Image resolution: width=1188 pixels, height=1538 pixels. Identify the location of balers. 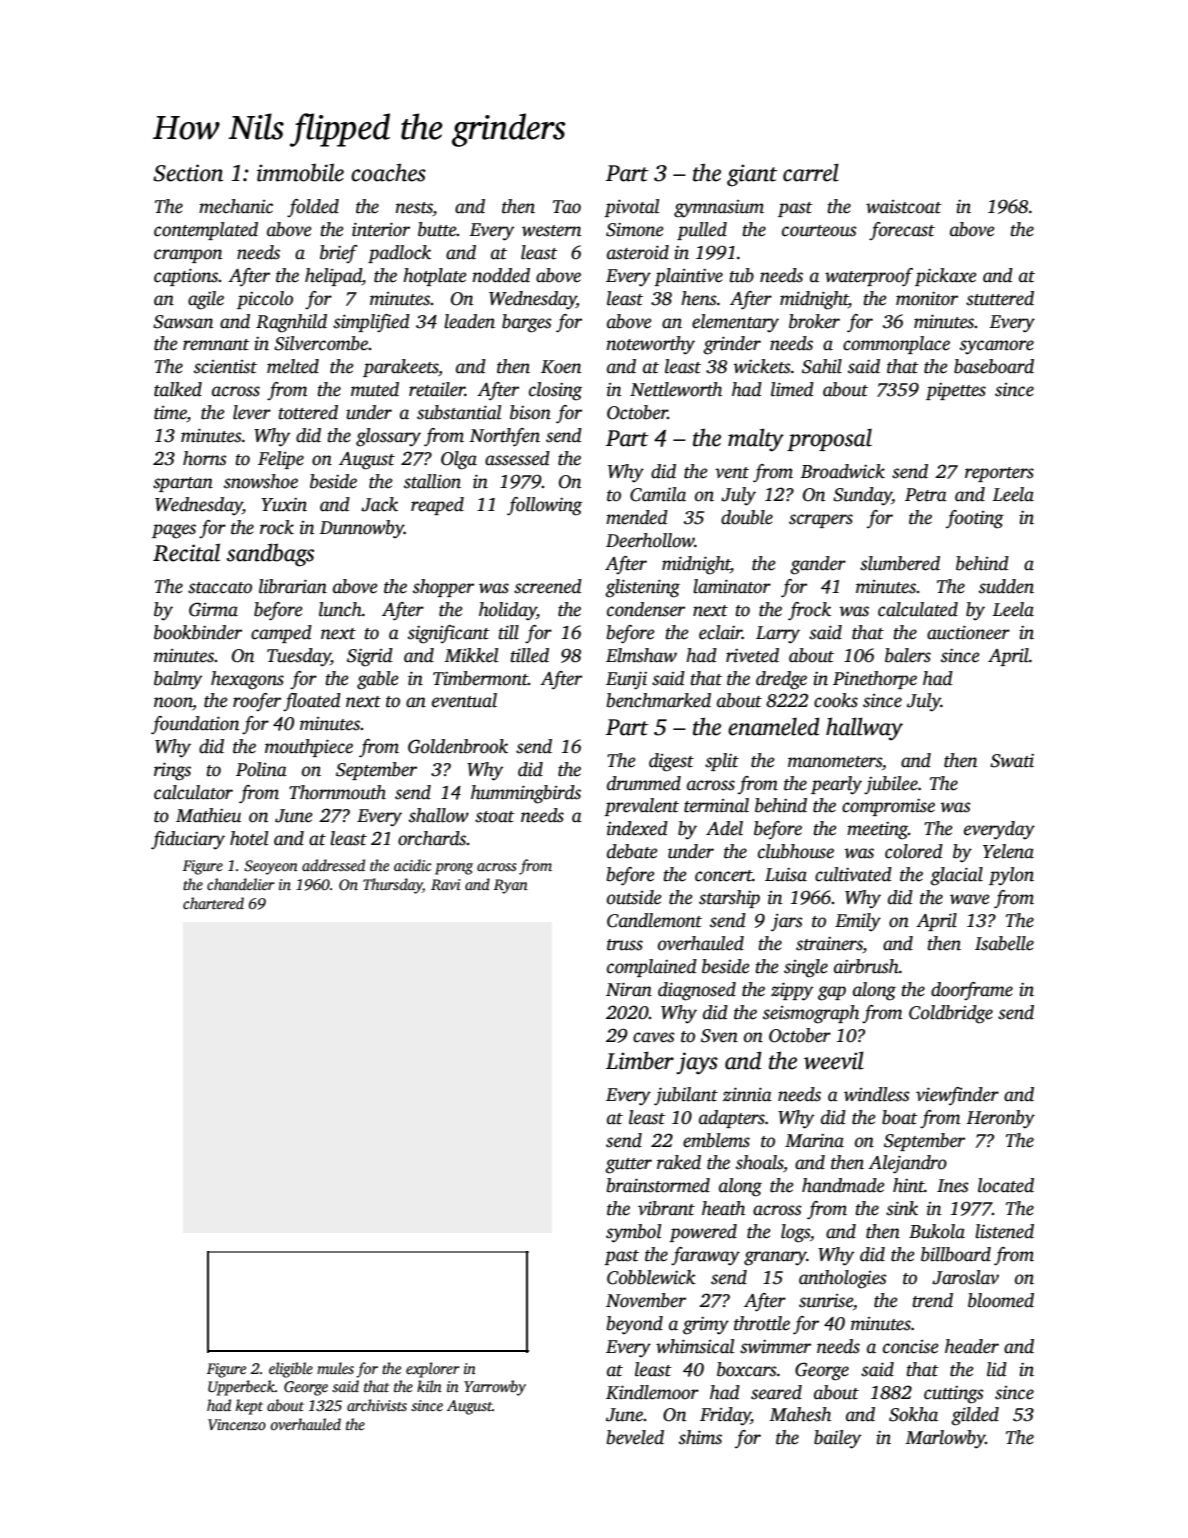
(908, 655).
